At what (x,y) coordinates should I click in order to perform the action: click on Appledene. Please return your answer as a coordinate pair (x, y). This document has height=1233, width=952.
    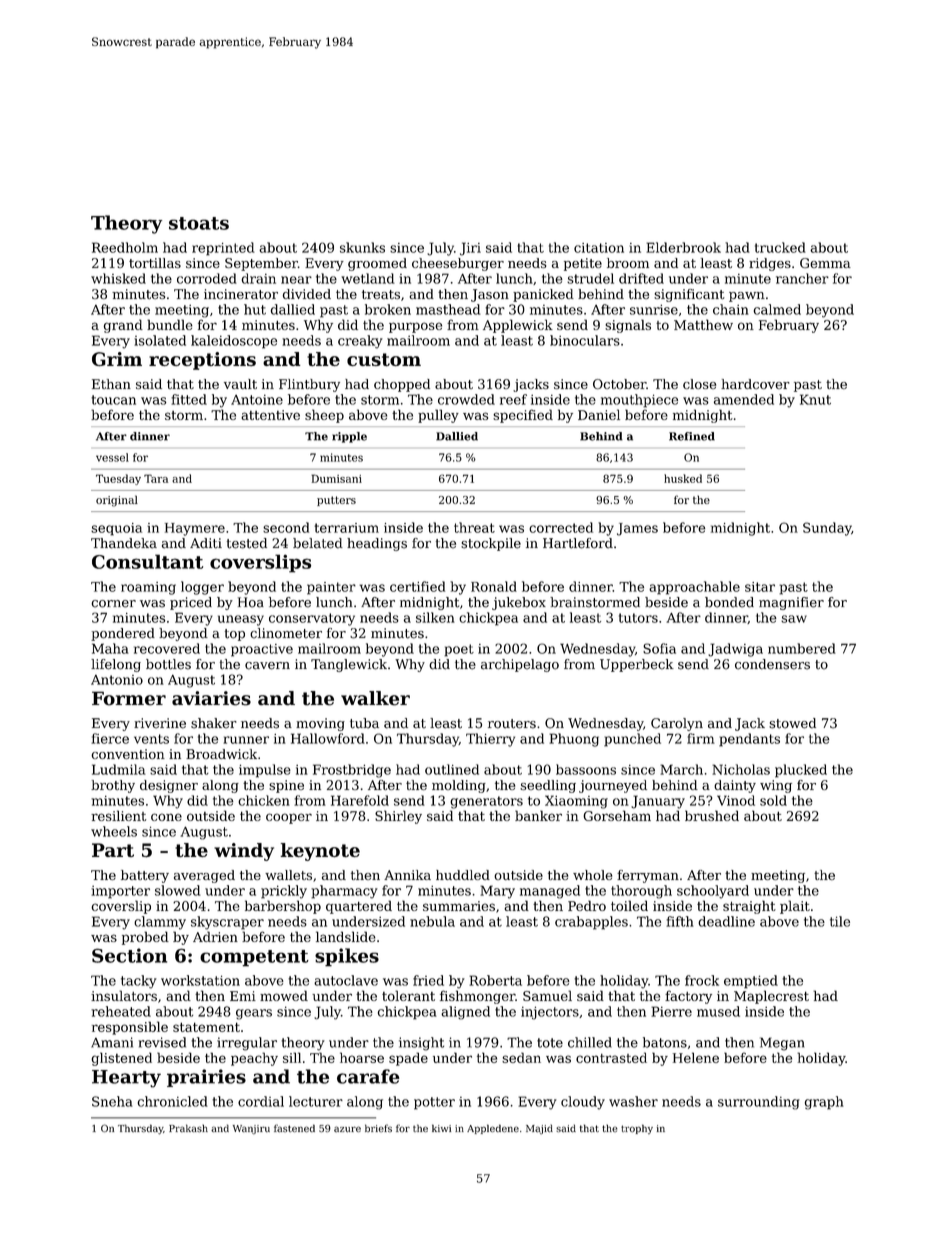
    Looking at the image, I should click on (493, 1129).
